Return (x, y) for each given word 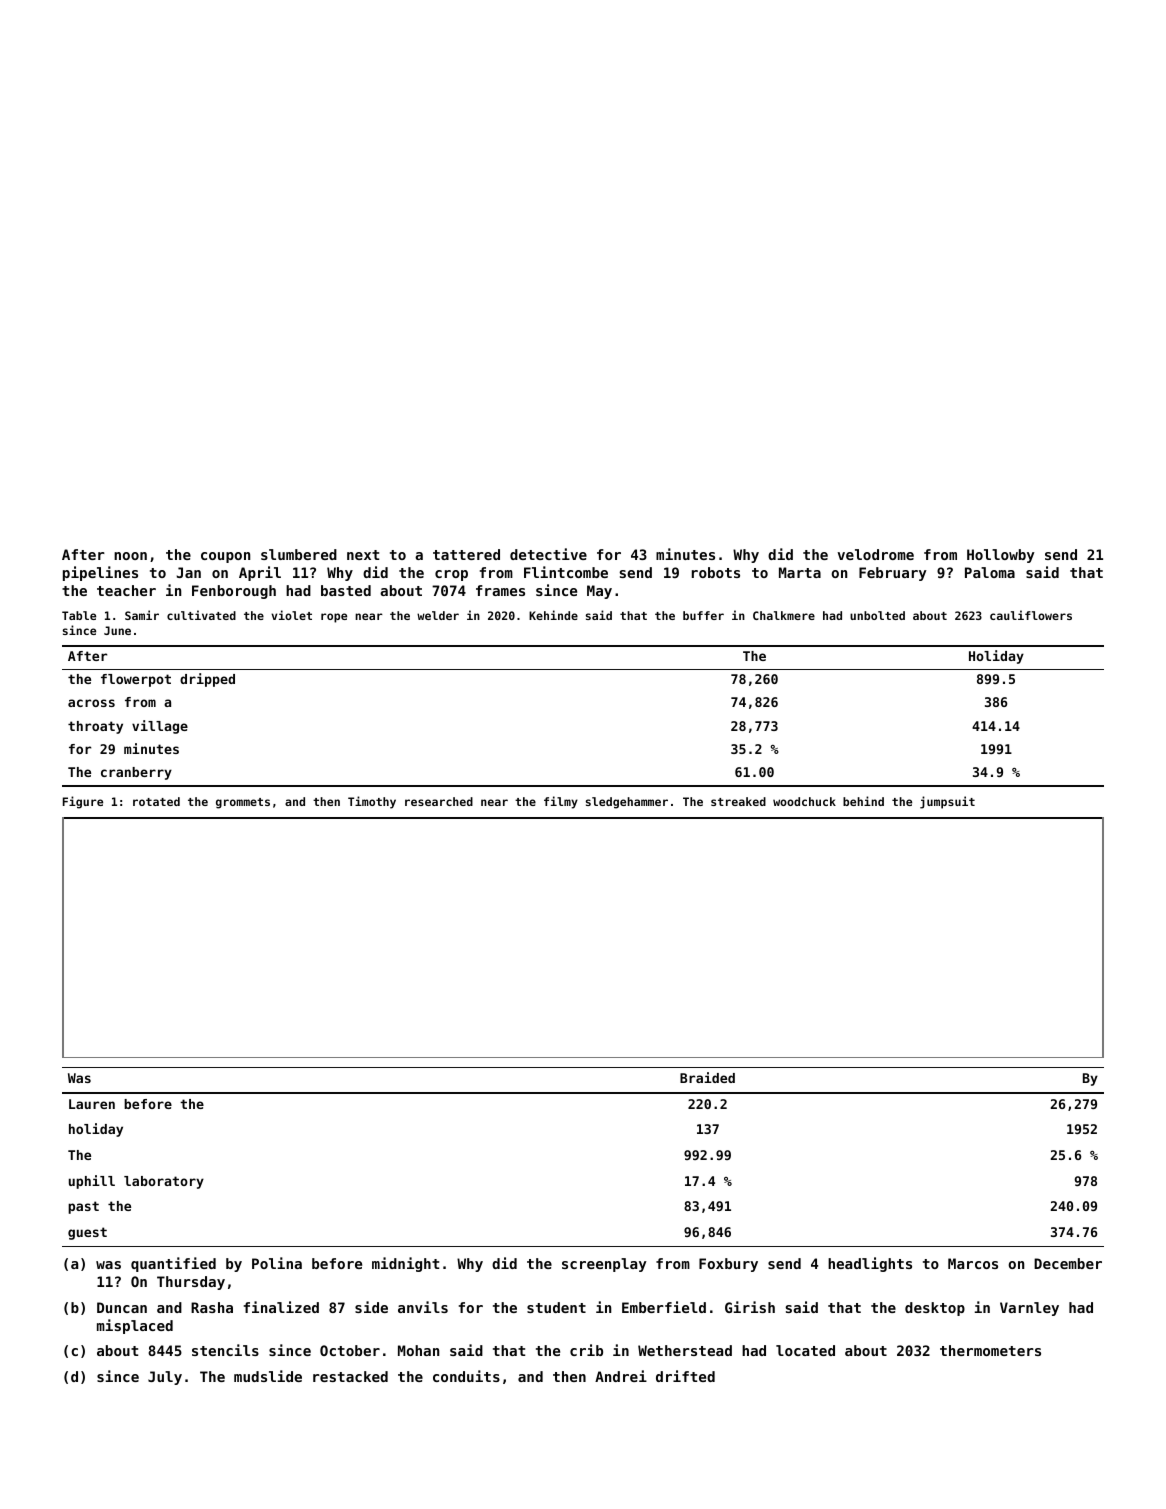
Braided (707, 1077)
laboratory (164, 1182)
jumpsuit (947, 802)
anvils (423, 1307)
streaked (738, 801)
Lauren (92, 1104)
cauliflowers (1031, 615)
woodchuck (804, 801)
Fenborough (234, 592)
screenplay (604, 1265)
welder (438, 615)
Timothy (372, 802)
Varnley (1029, 1309)
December (1068, 1263)
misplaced (135, 1326)
